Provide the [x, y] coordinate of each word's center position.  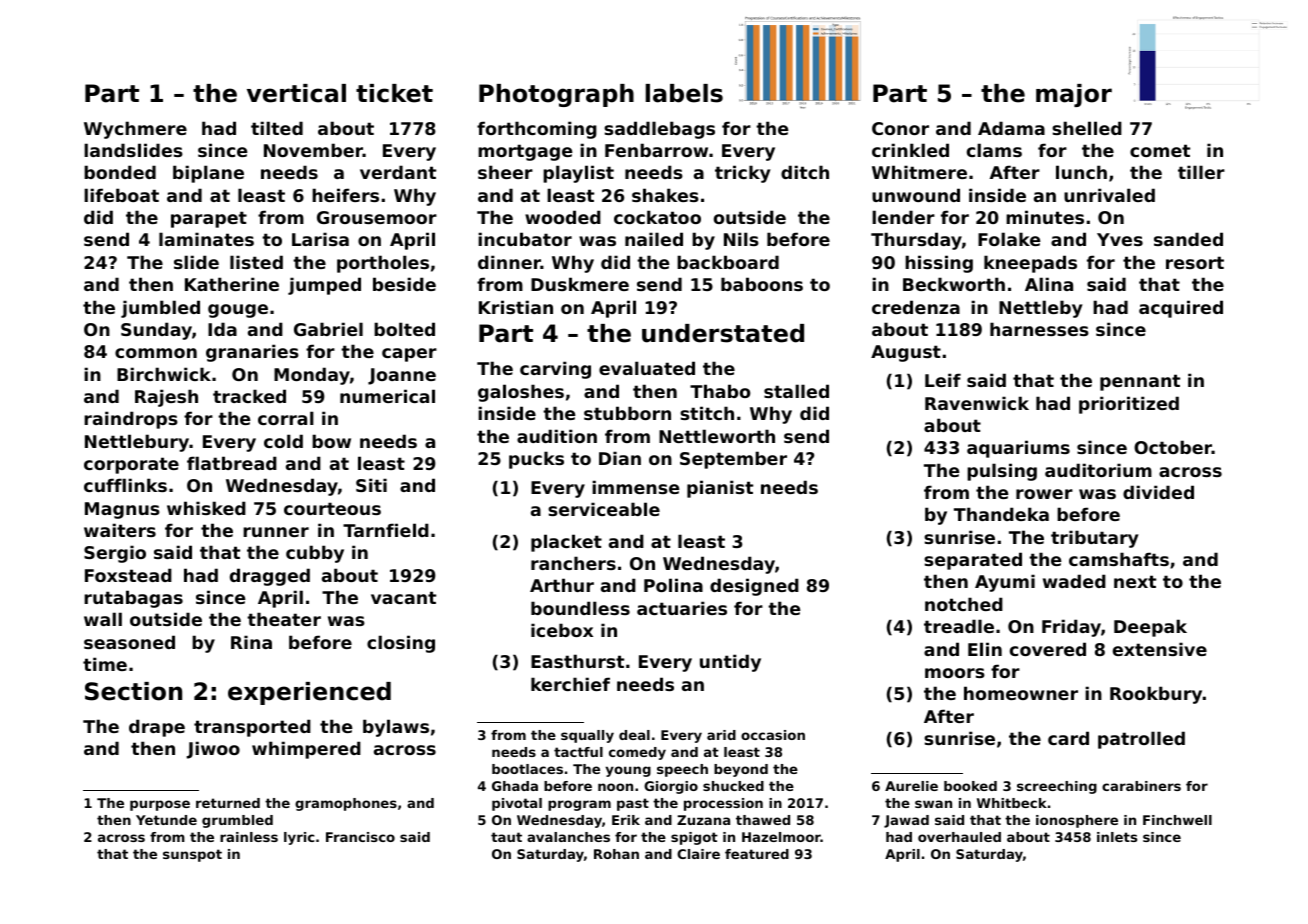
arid [721, 735]
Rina [251, 642]
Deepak [1150, 628]
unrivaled [1109, 195]
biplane [208, 174]
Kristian [516, 307]
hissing [939, 264]
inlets [1117, 837]
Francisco [360, 837]
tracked [249, 396]
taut [506, 837]
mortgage [525, 152]
